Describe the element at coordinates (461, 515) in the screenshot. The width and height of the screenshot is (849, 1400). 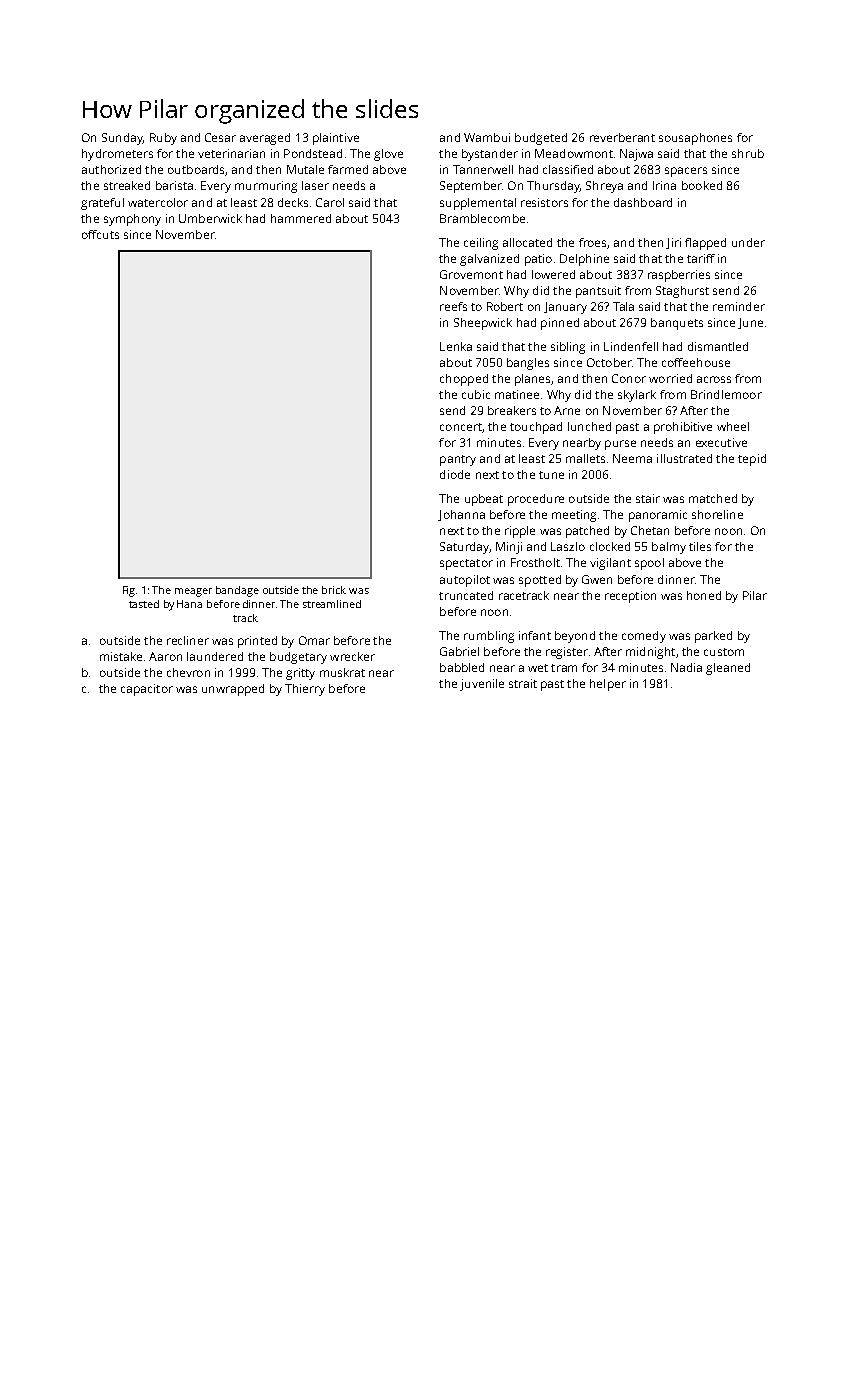
I see `Johanna` at that location.
